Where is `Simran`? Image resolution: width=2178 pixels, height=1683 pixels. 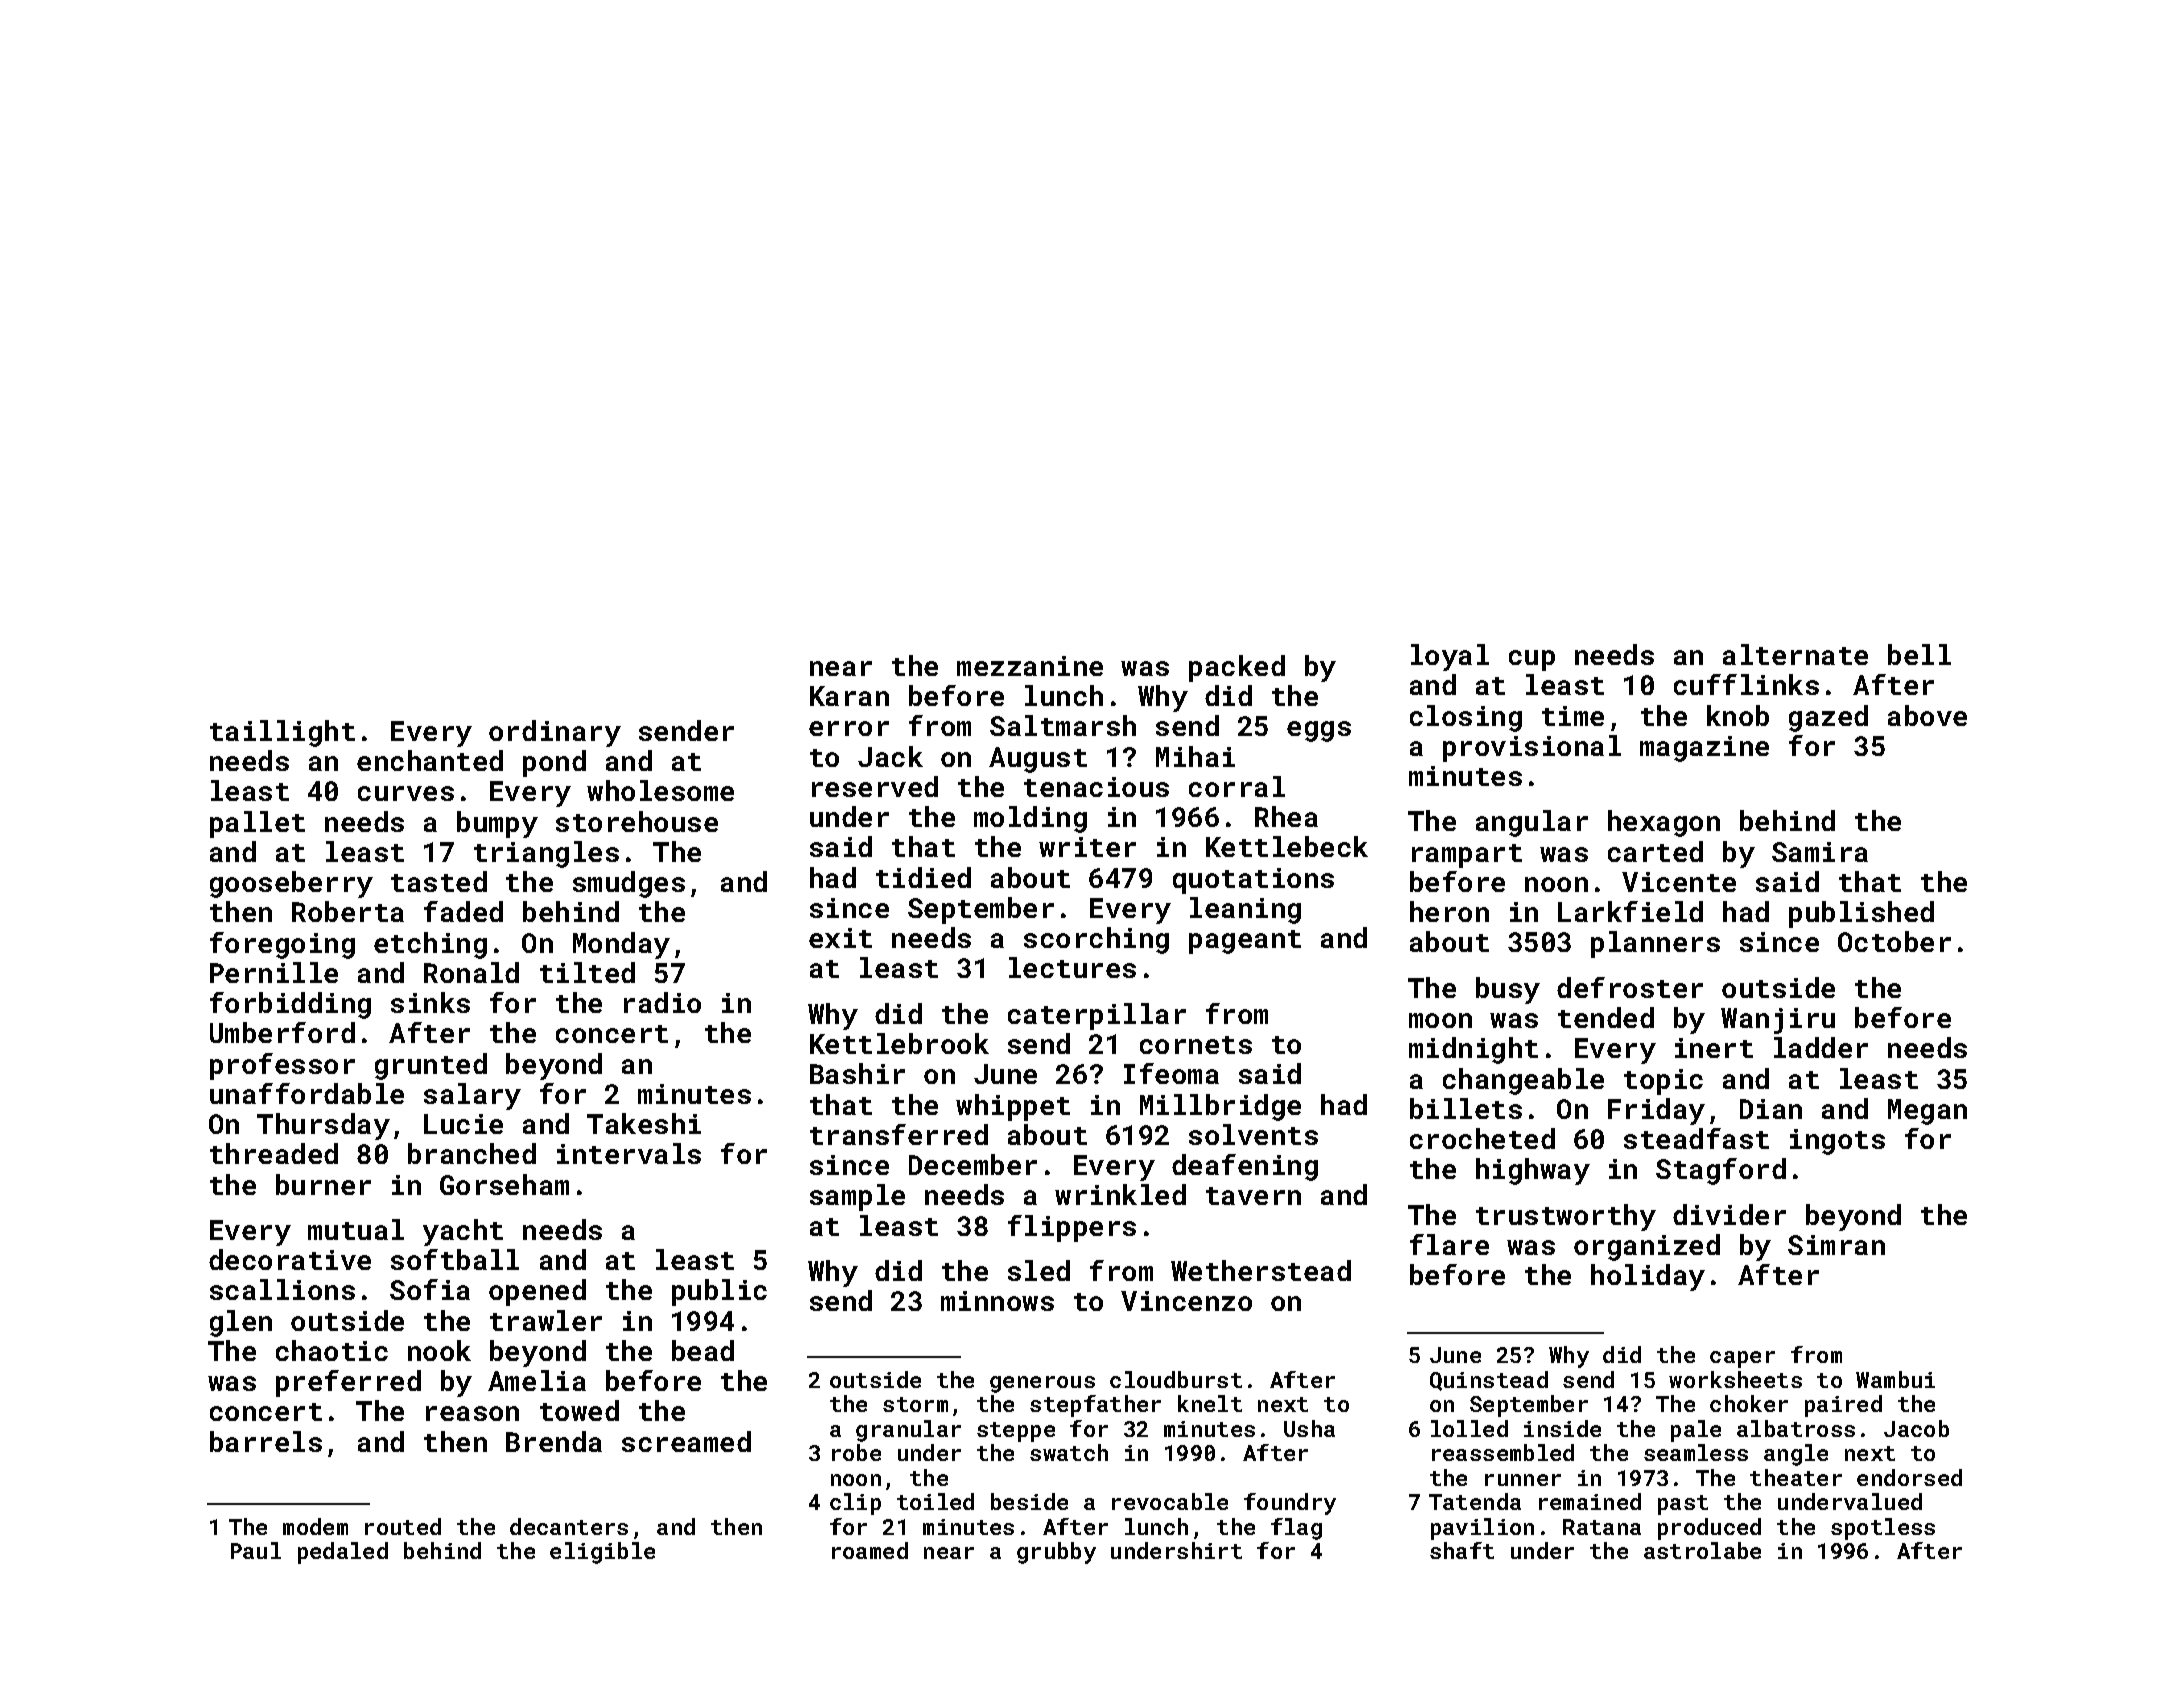
Simran is located at coordinates (1836, 1245).
